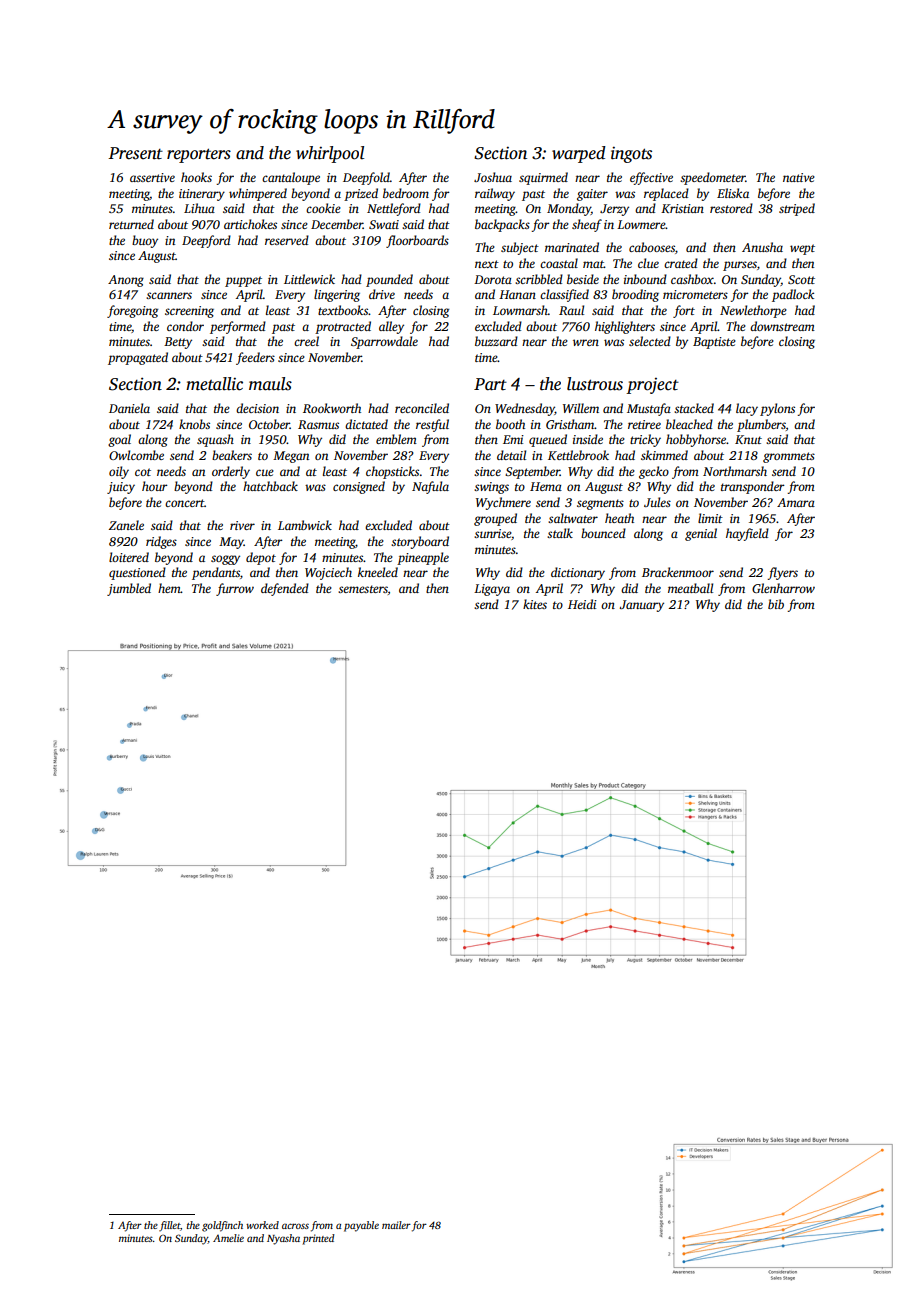 This screenshot has width=924, height=1308. I want to click on warped, so click(579, 154).
